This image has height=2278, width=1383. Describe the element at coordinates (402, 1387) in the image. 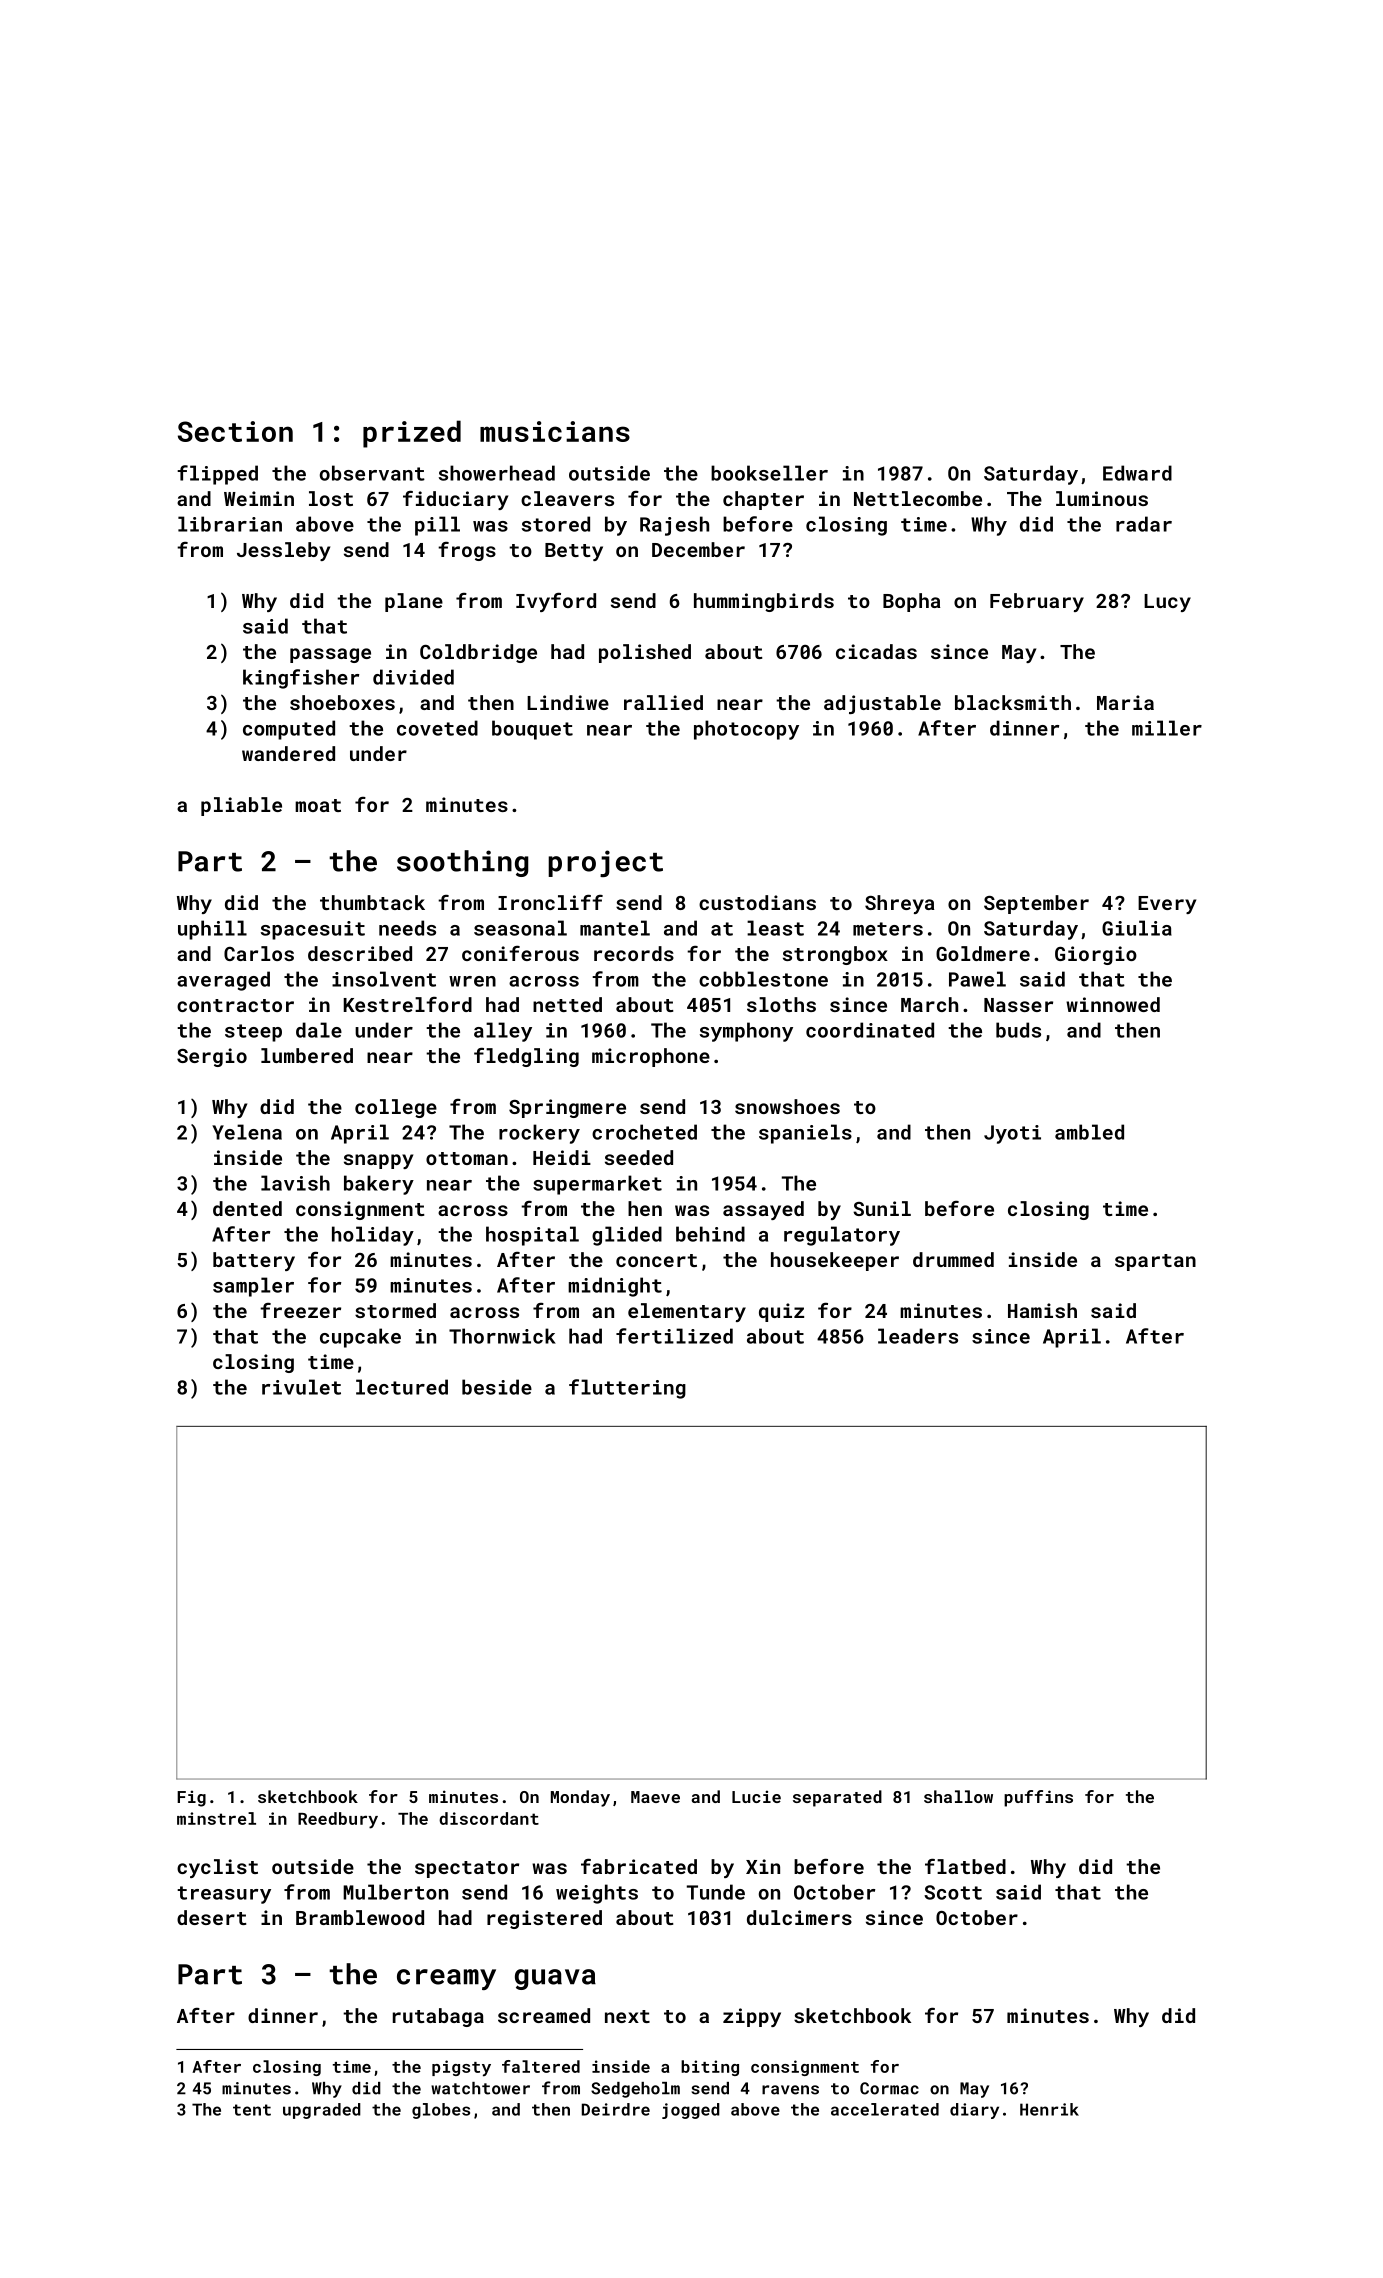

I see `lectured` at that location.
